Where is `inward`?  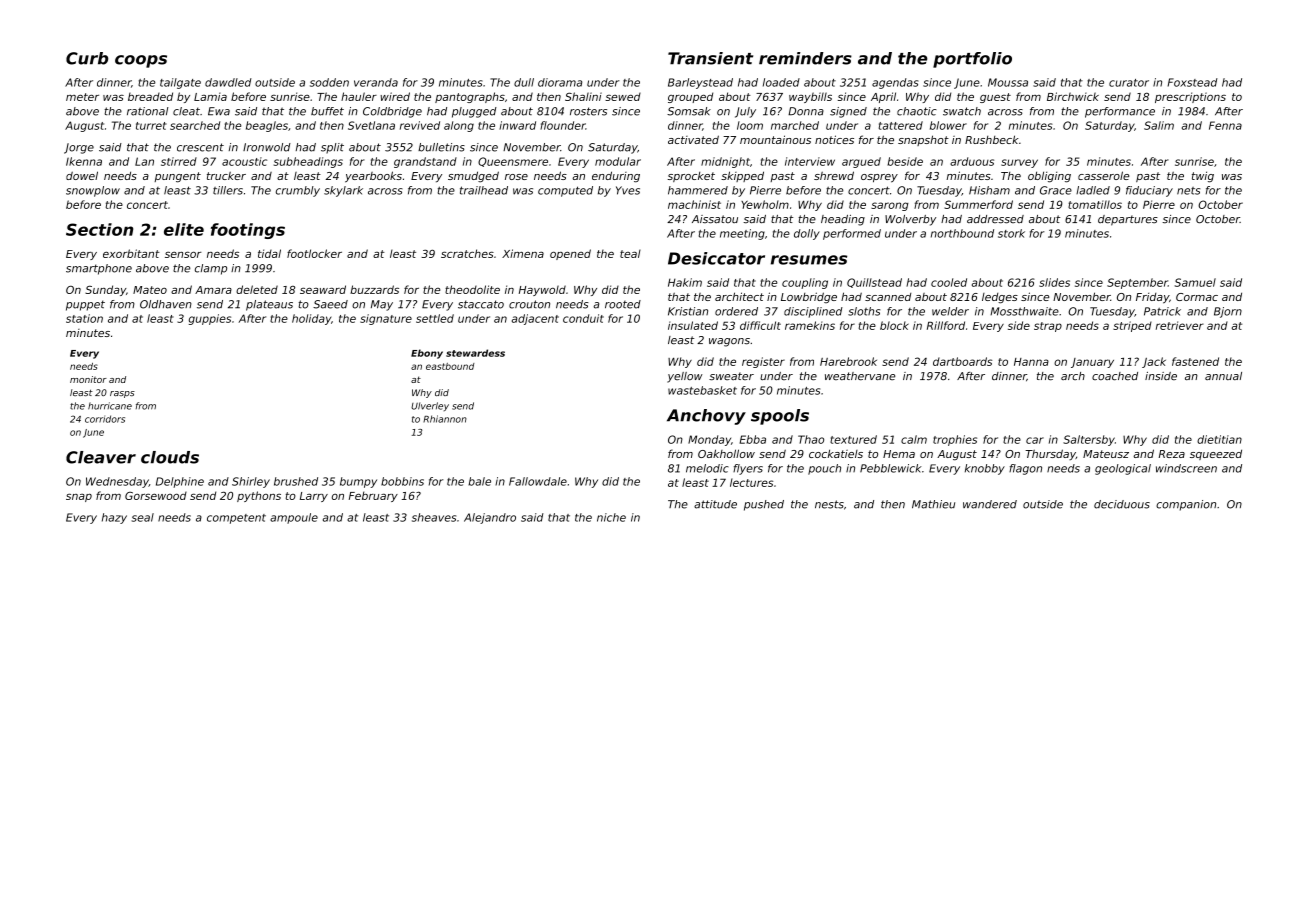 inward is located at coordinates (517, 125).
